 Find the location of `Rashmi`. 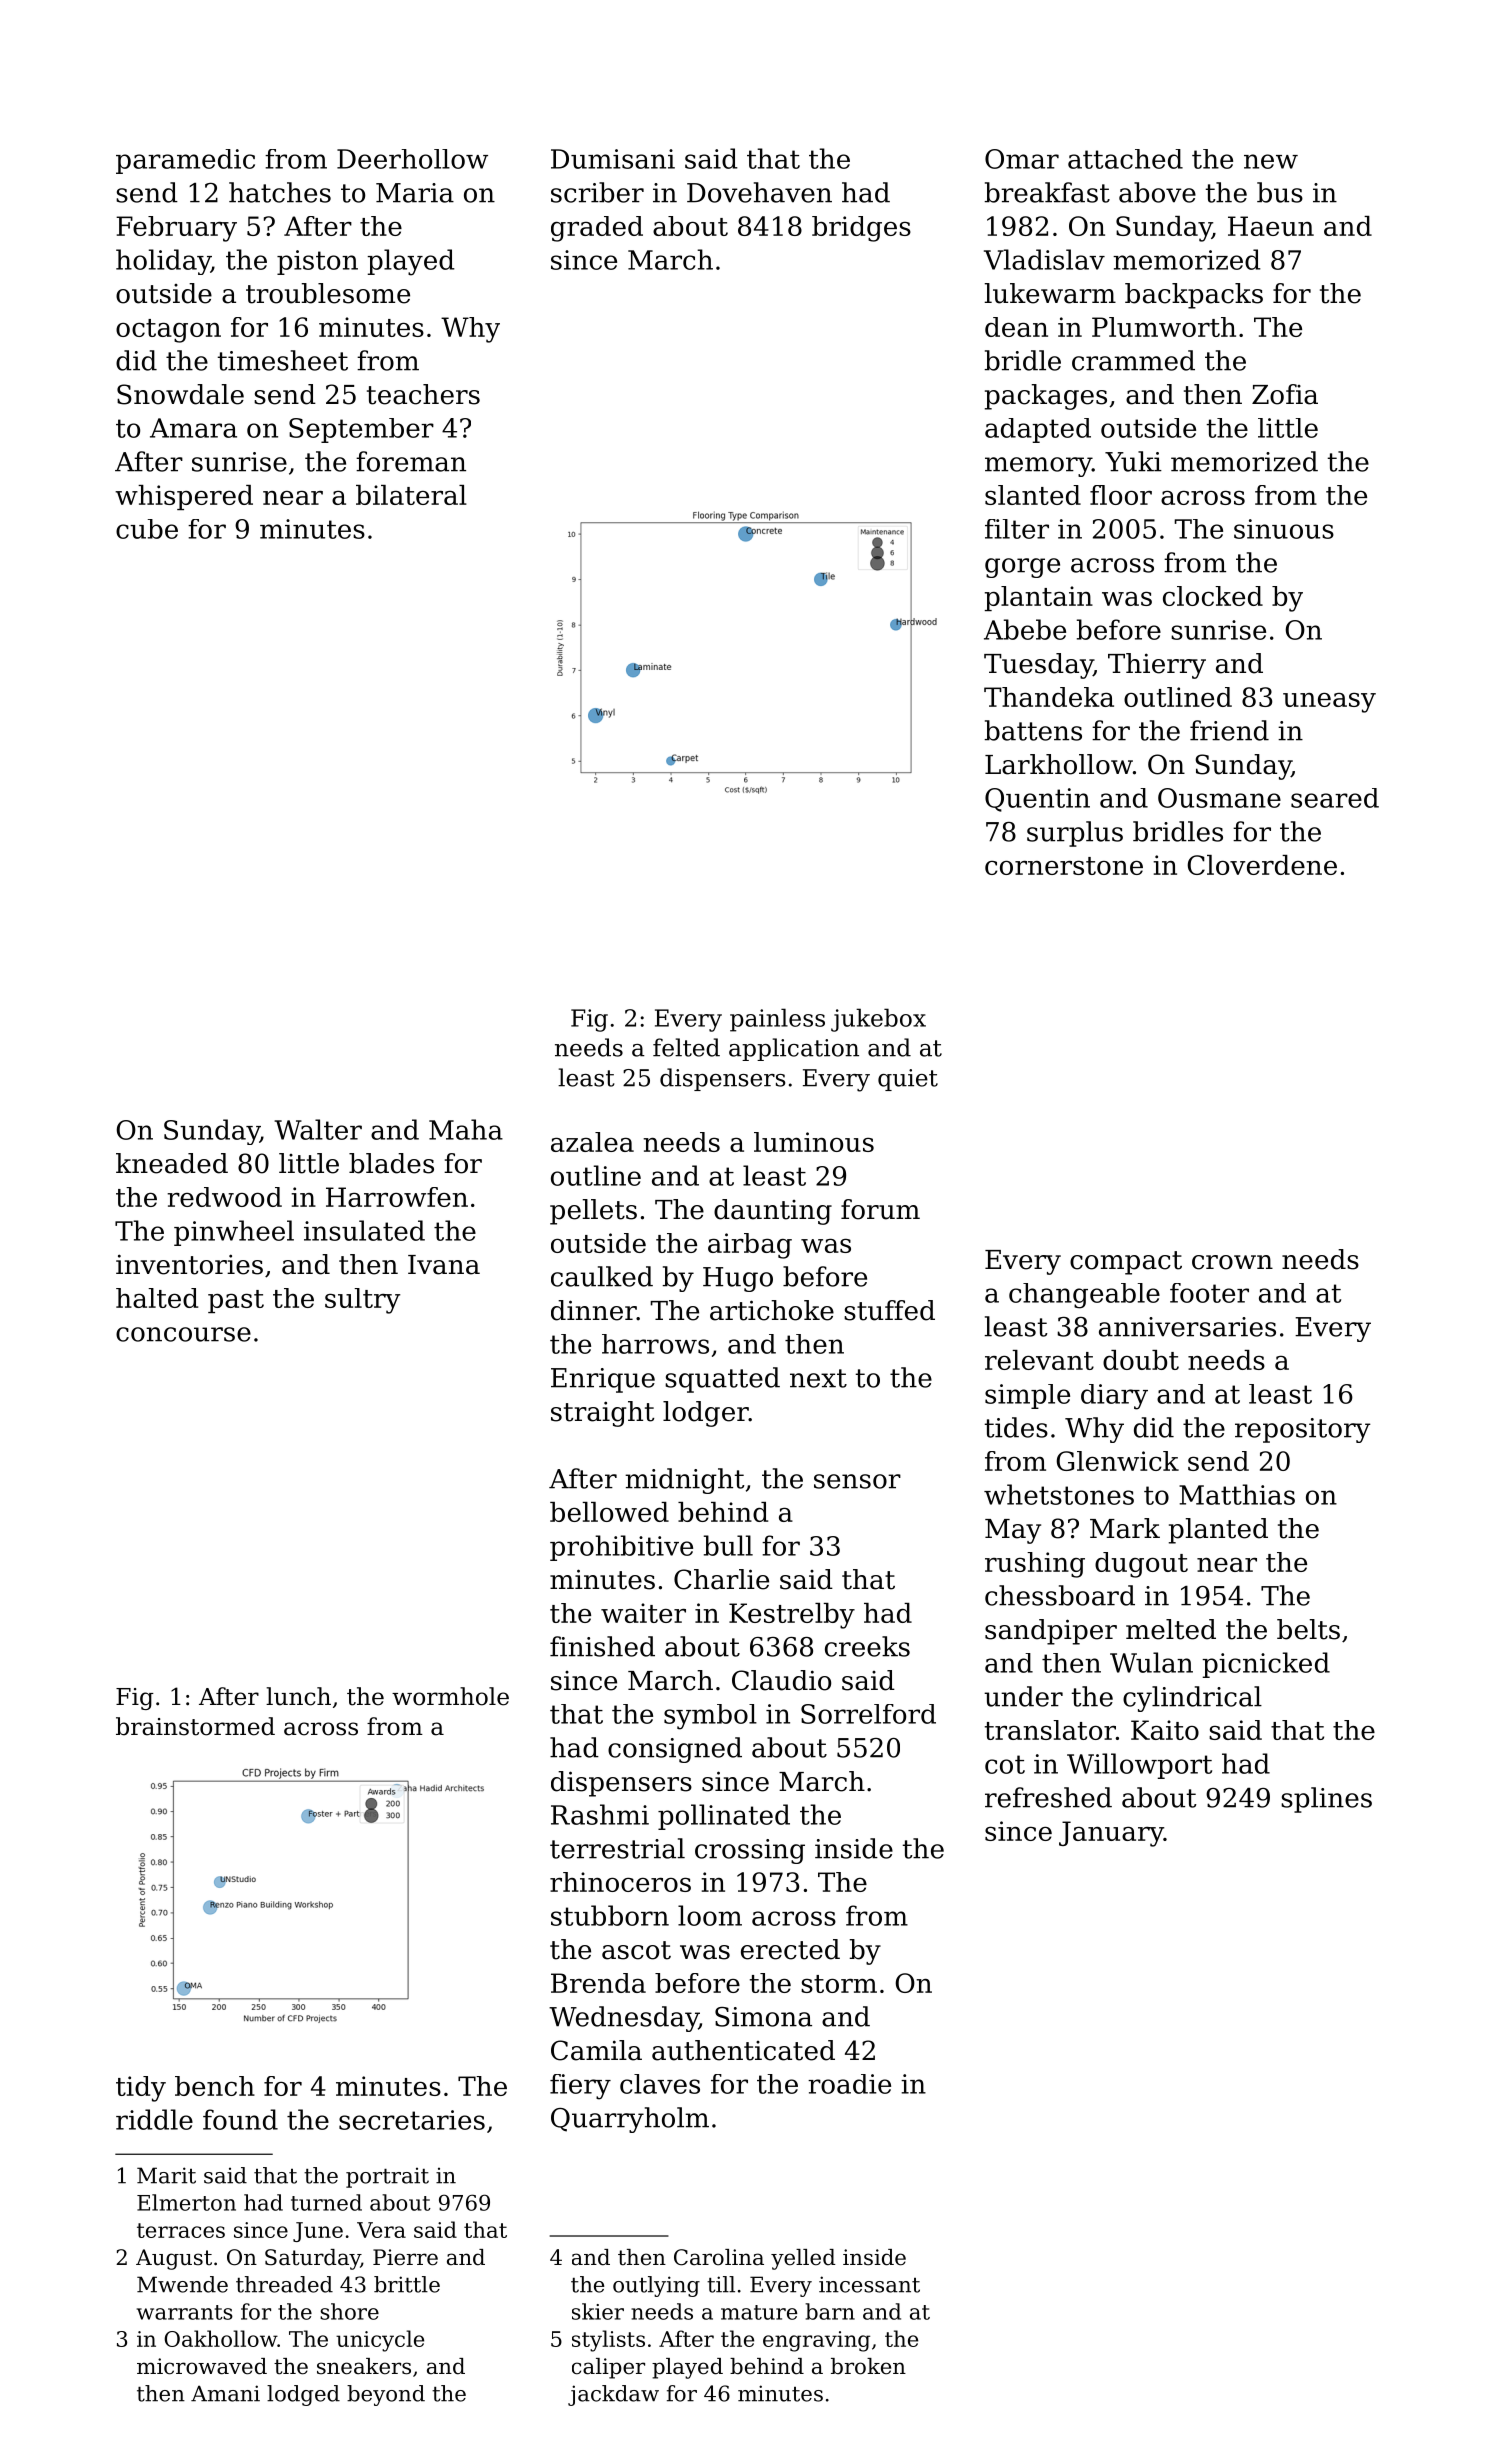

Rashmi is located at coordinates (600, 1814).
